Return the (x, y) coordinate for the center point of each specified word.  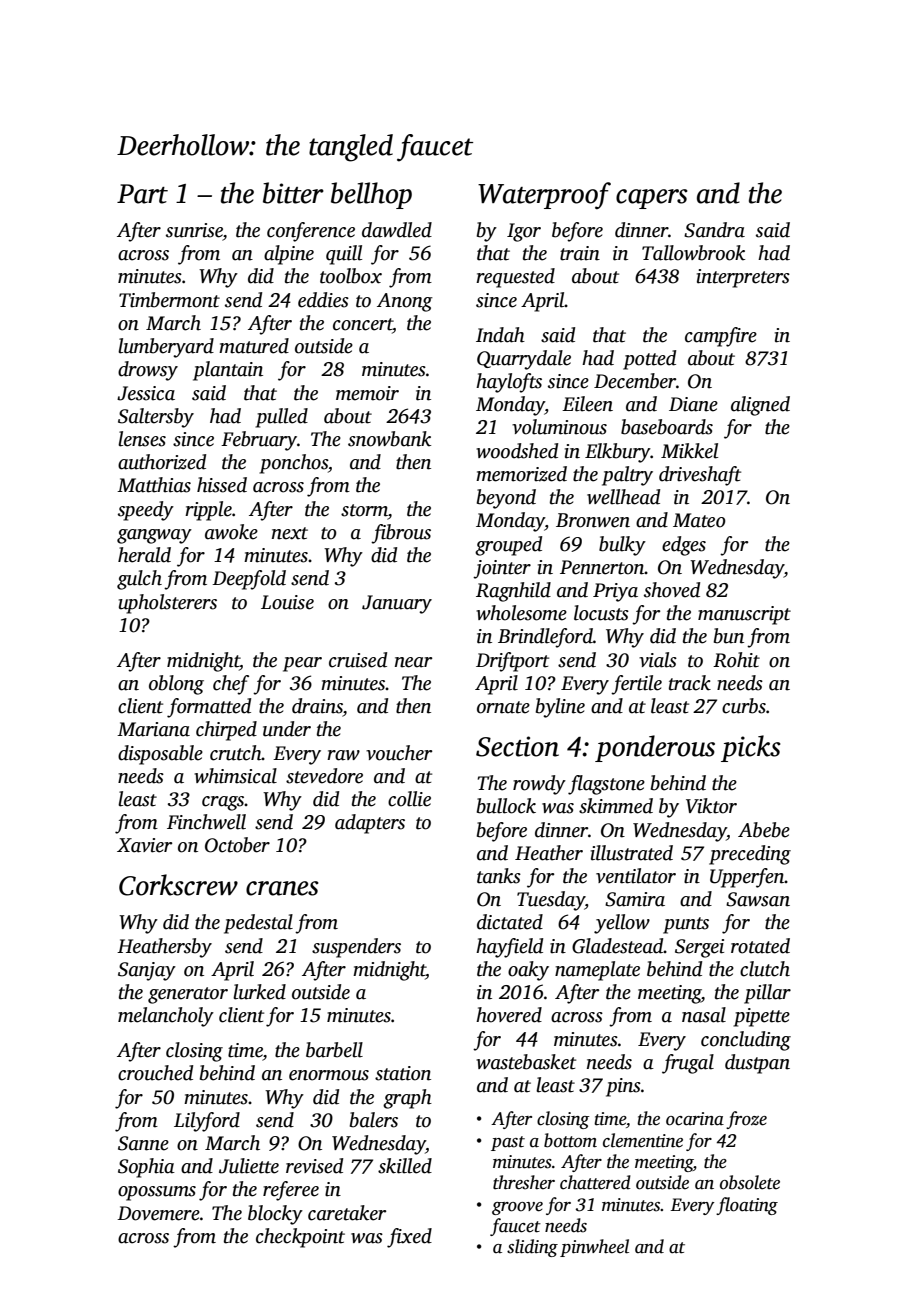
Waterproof (544, 195)
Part (142, 194)
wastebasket (526, 1062)
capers (652, 199)
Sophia (146, 1168)
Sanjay (147, 971)
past (508, 1143)
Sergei (699, 948)
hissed (222, 485)
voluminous (559, 427)
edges (684, 546)
